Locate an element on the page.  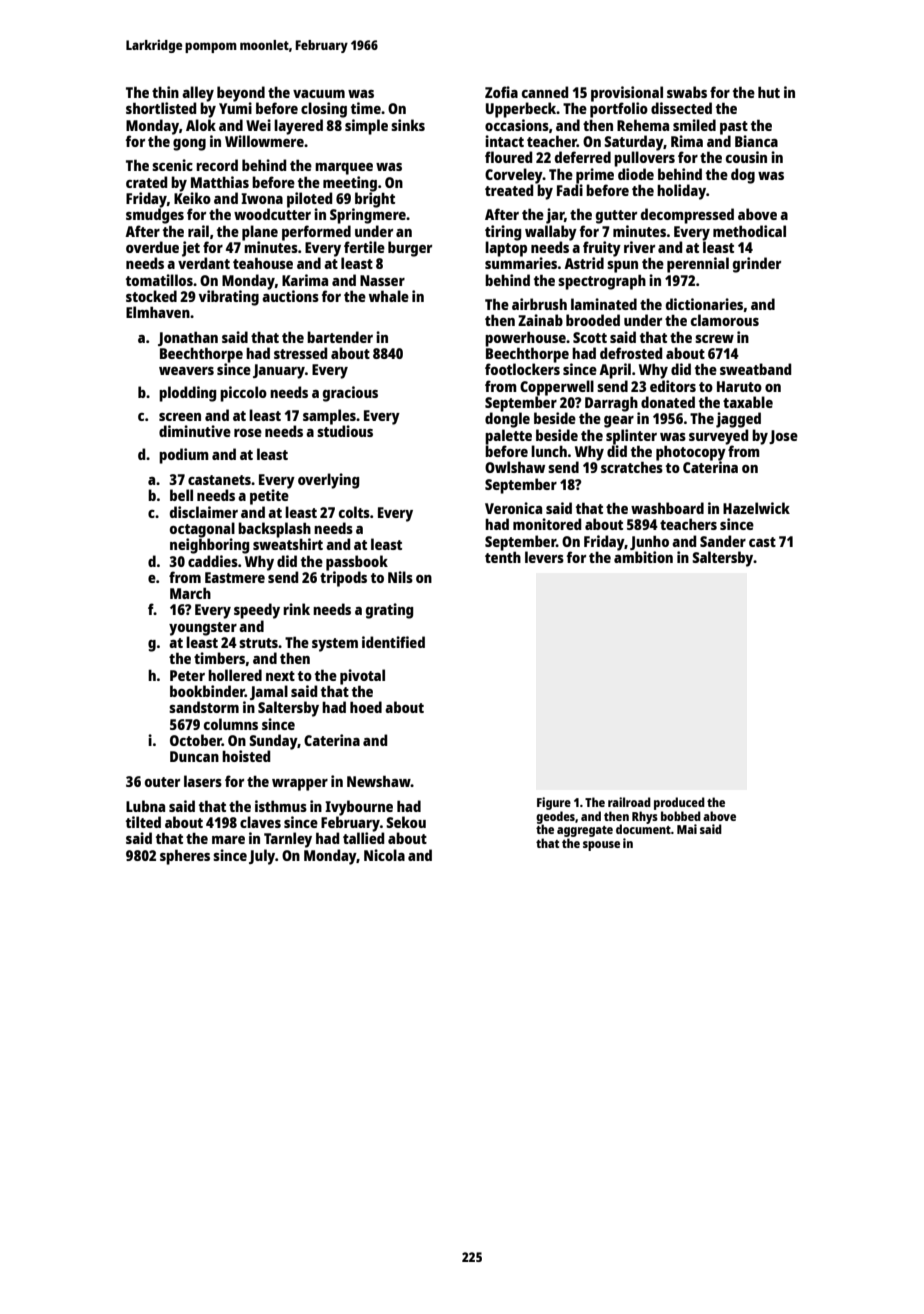
March is located at coordinates (190, 593).
